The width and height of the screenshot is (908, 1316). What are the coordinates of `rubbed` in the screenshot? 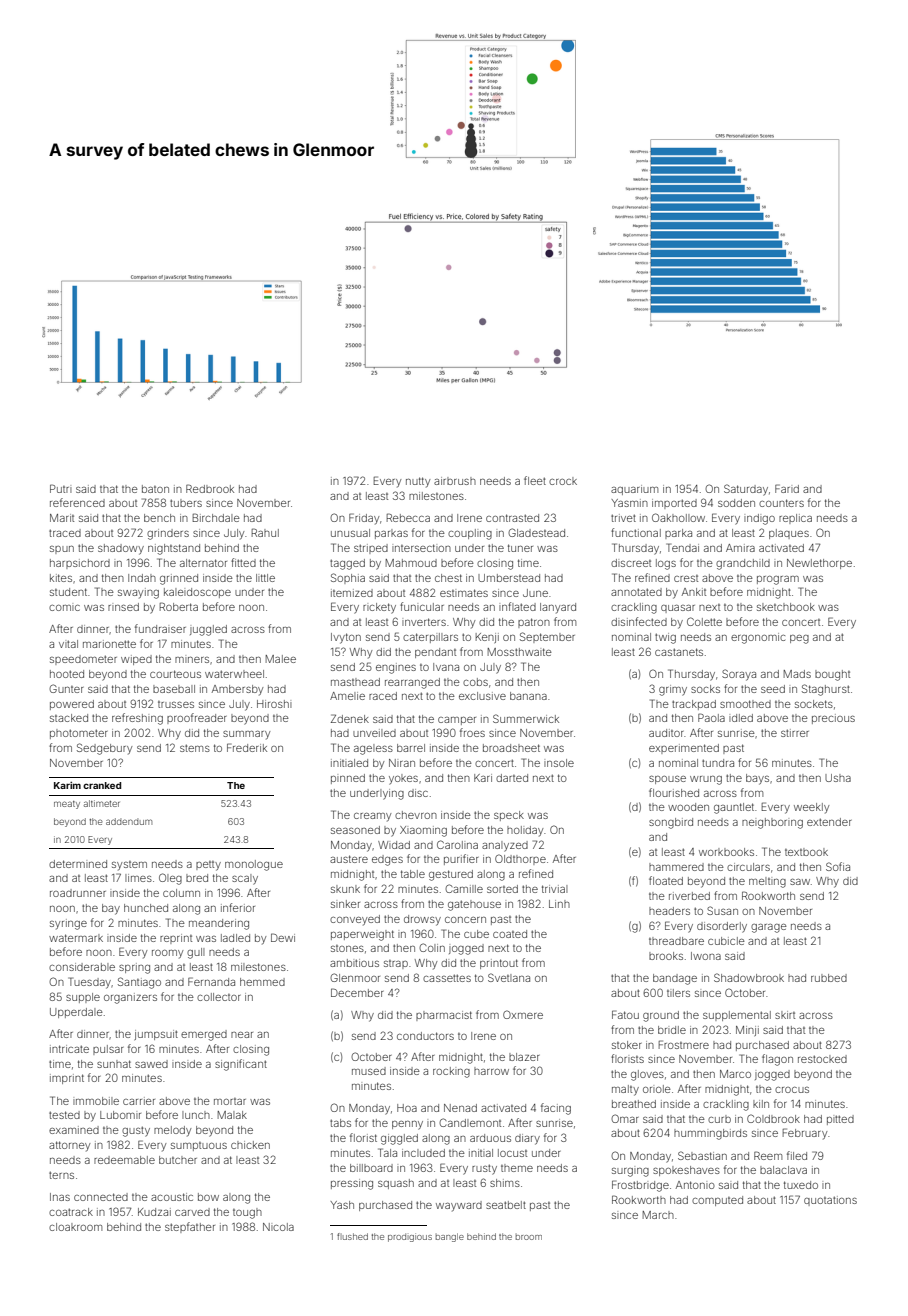 It's located at (829, 978).
